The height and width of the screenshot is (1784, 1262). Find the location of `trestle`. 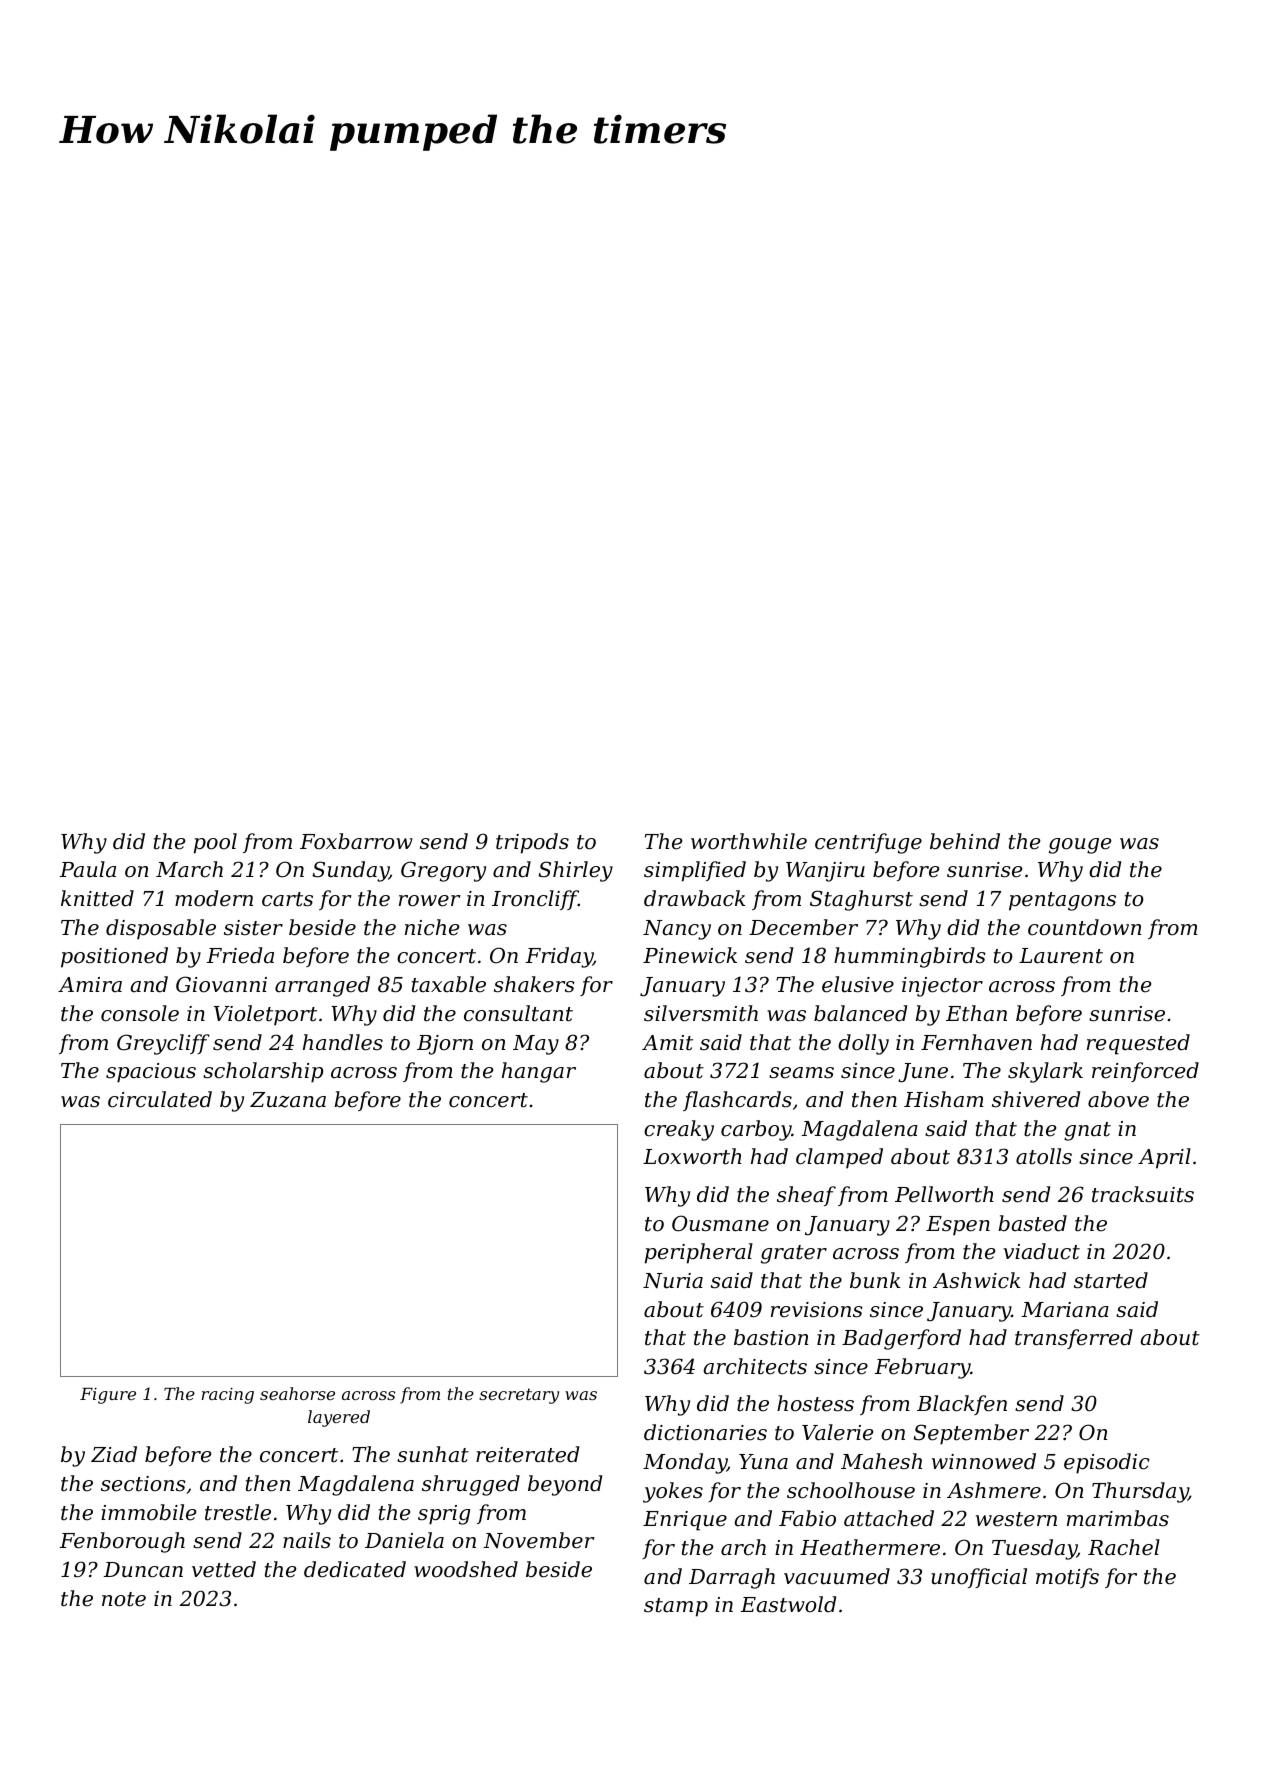

trestle is located at coordinates (238, 1512).
